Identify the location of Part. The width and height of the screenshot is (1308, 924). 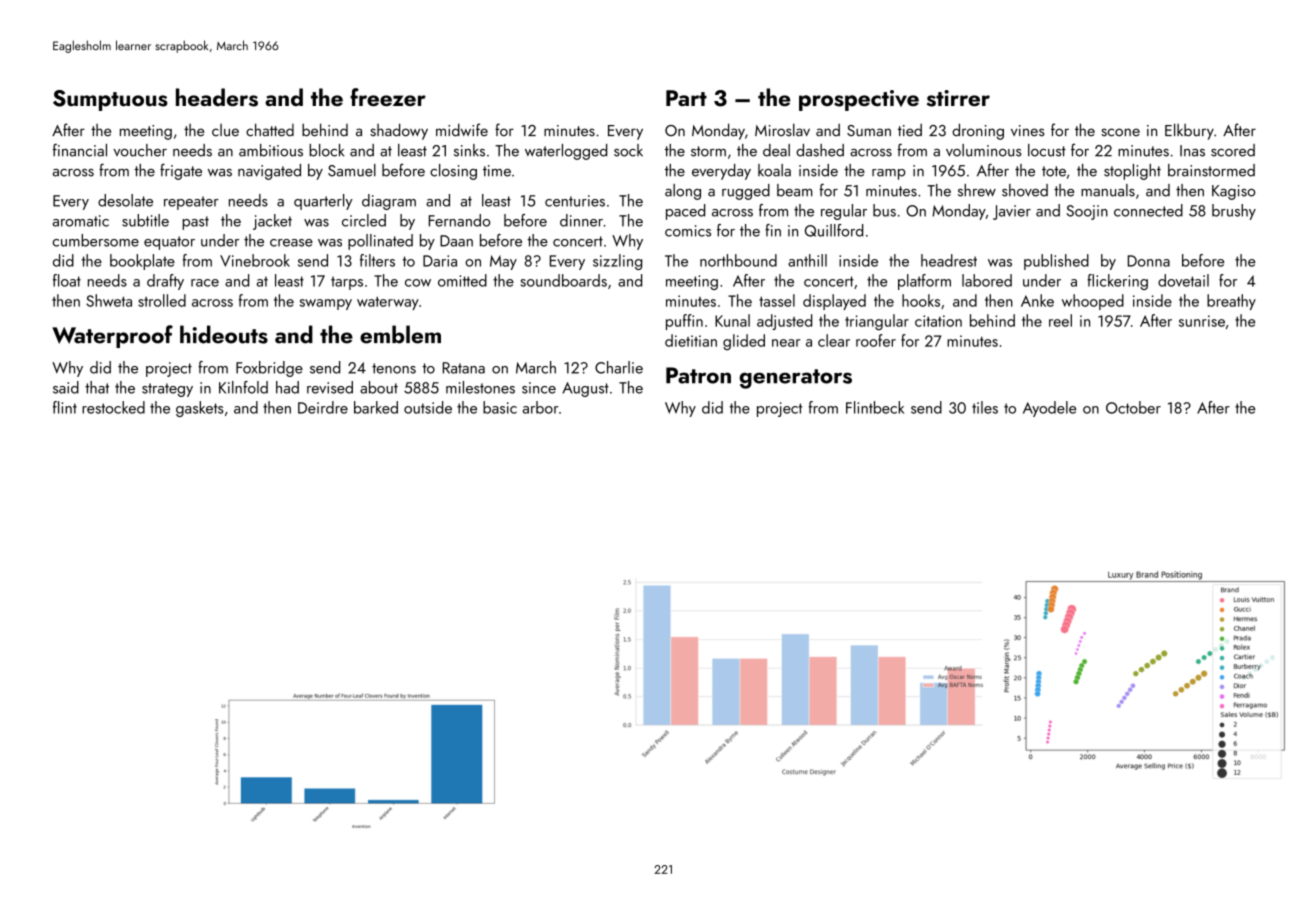
(686, 98).
